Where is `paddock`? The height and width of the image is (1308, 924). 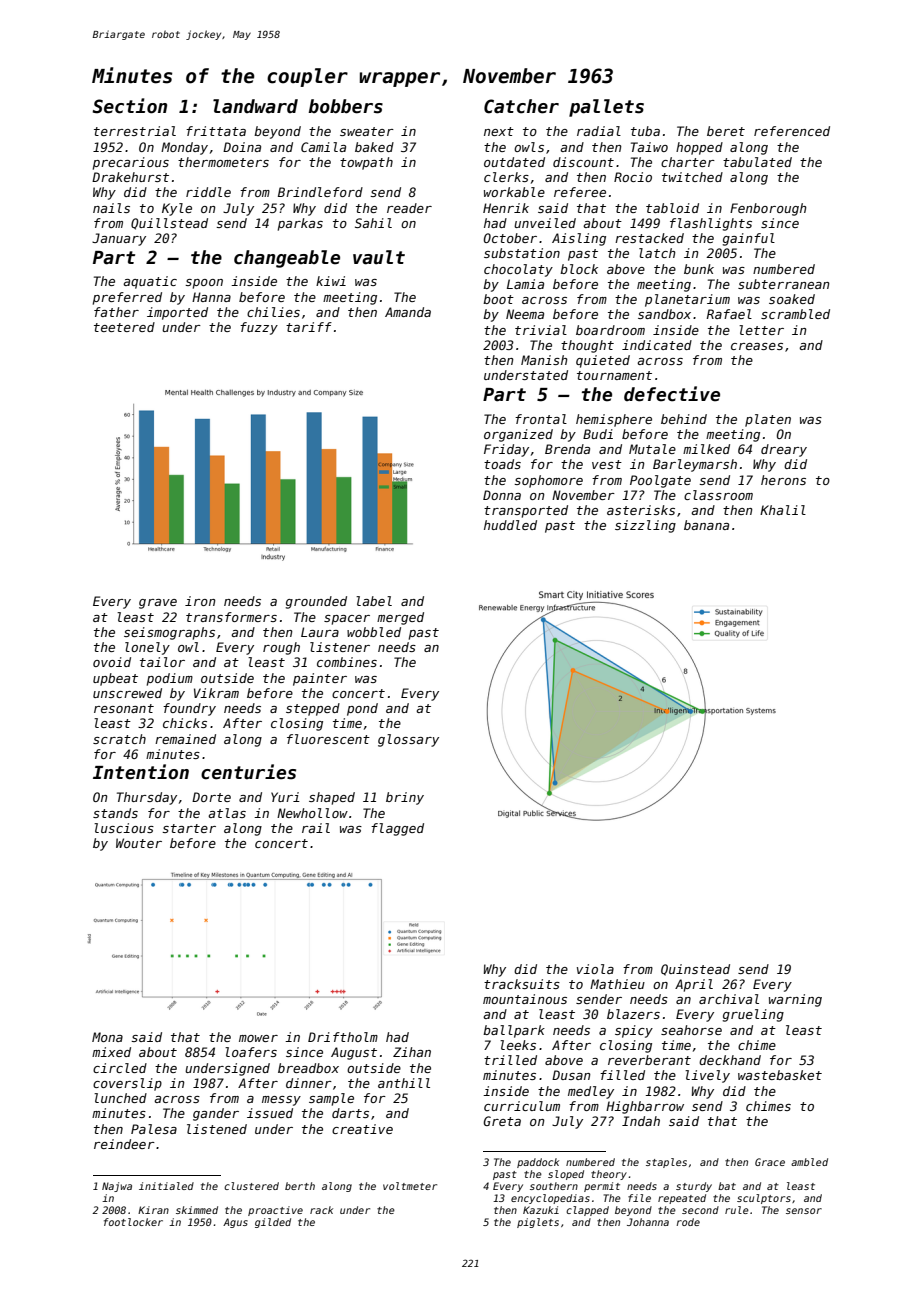
paddock is located at coordinates (538, 1163).
